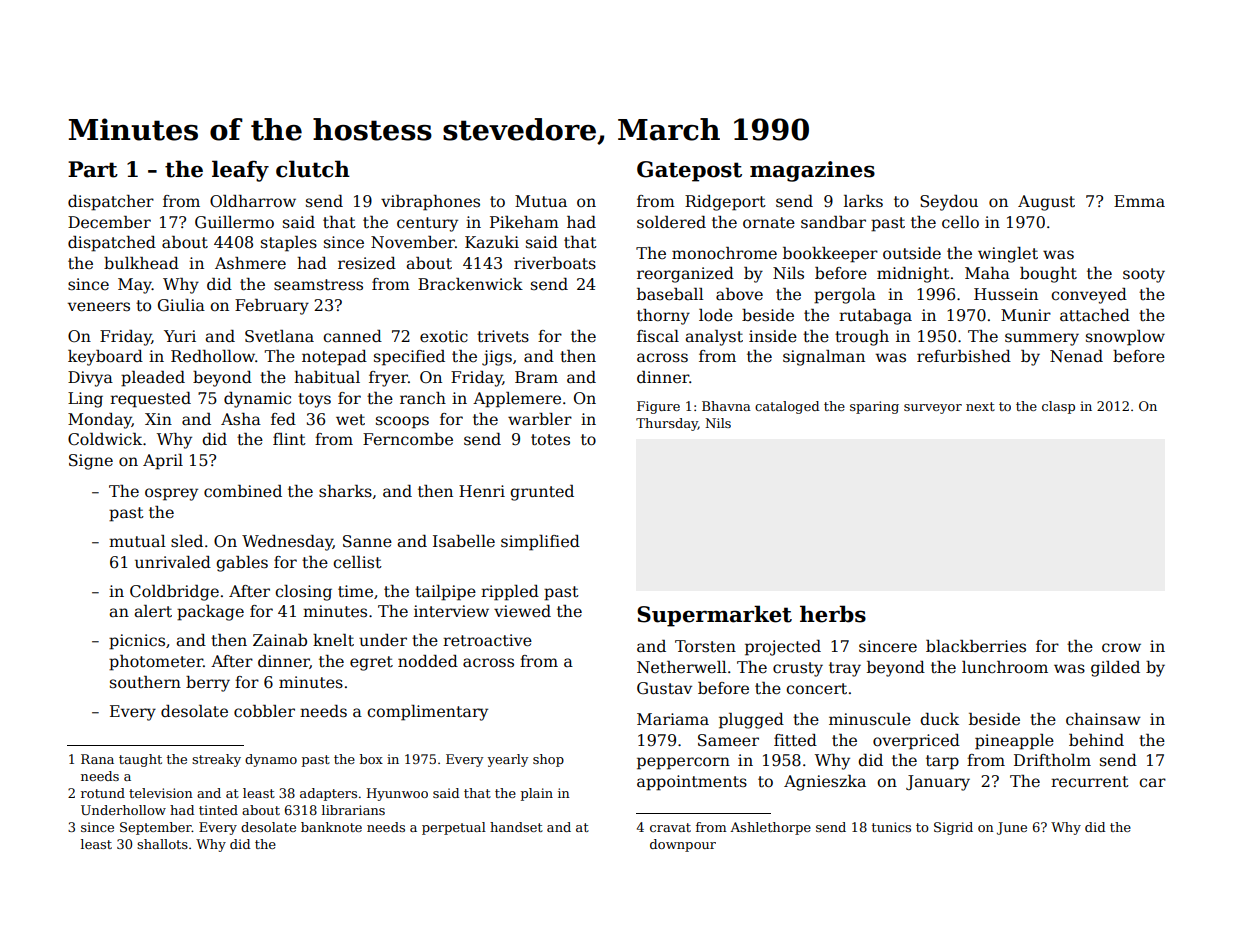 The width and height of the screenshot is (1233, 952). I want to click on Agnieszka, so click(825, 783).
